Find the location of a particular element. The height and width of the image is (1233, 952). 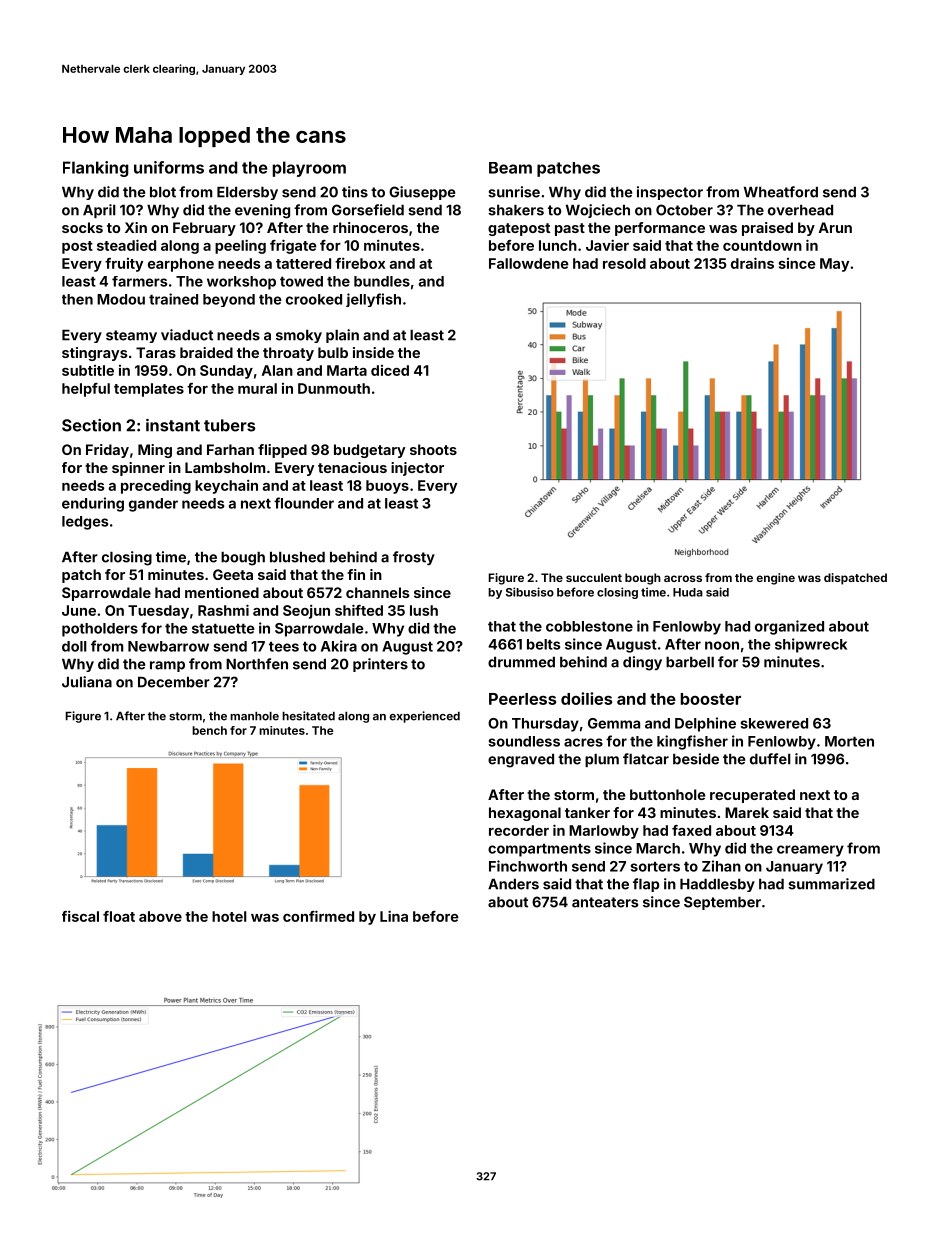

engine is located at coordinates (775, 579).
